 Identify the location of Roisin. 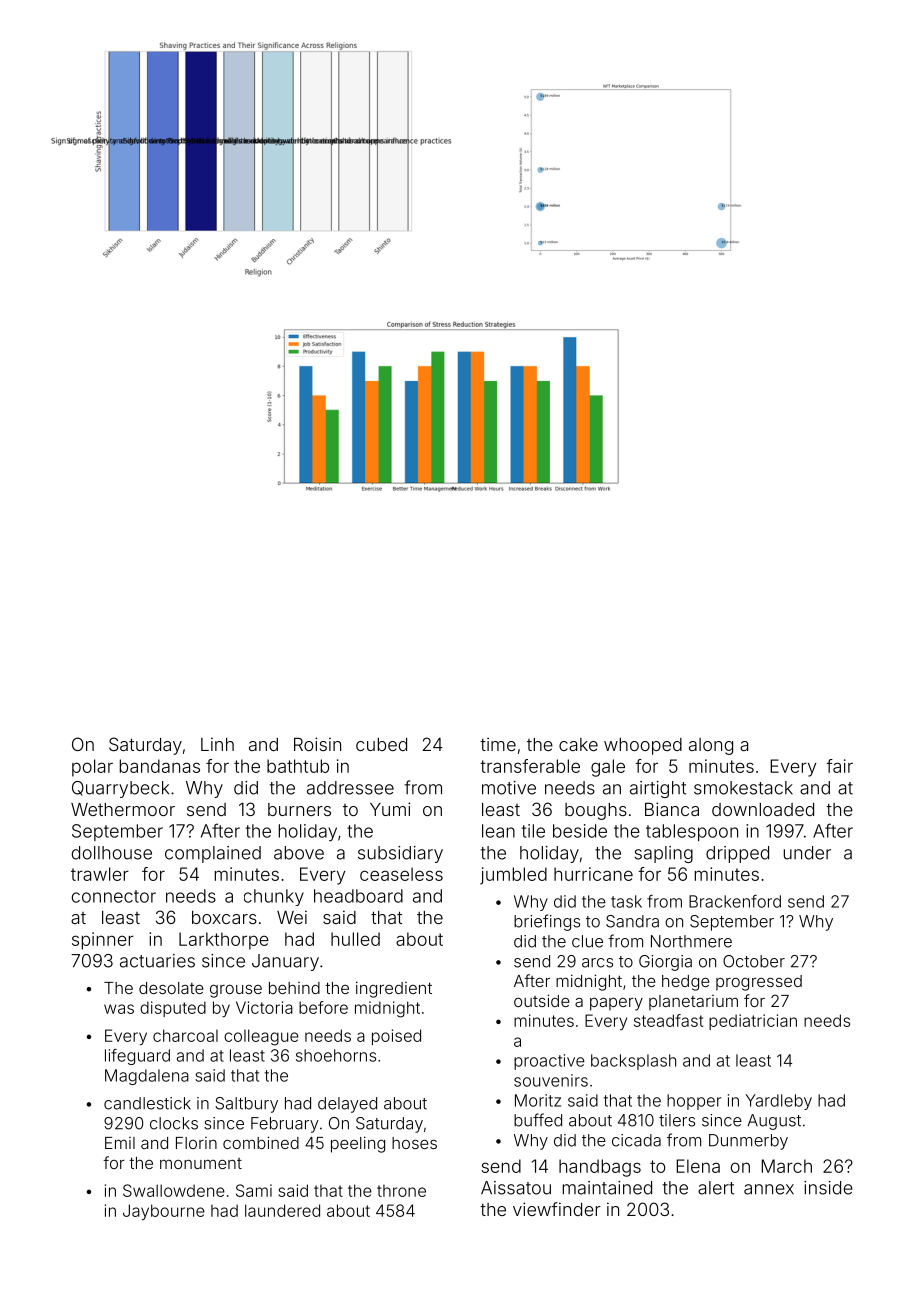
(317, 744).
